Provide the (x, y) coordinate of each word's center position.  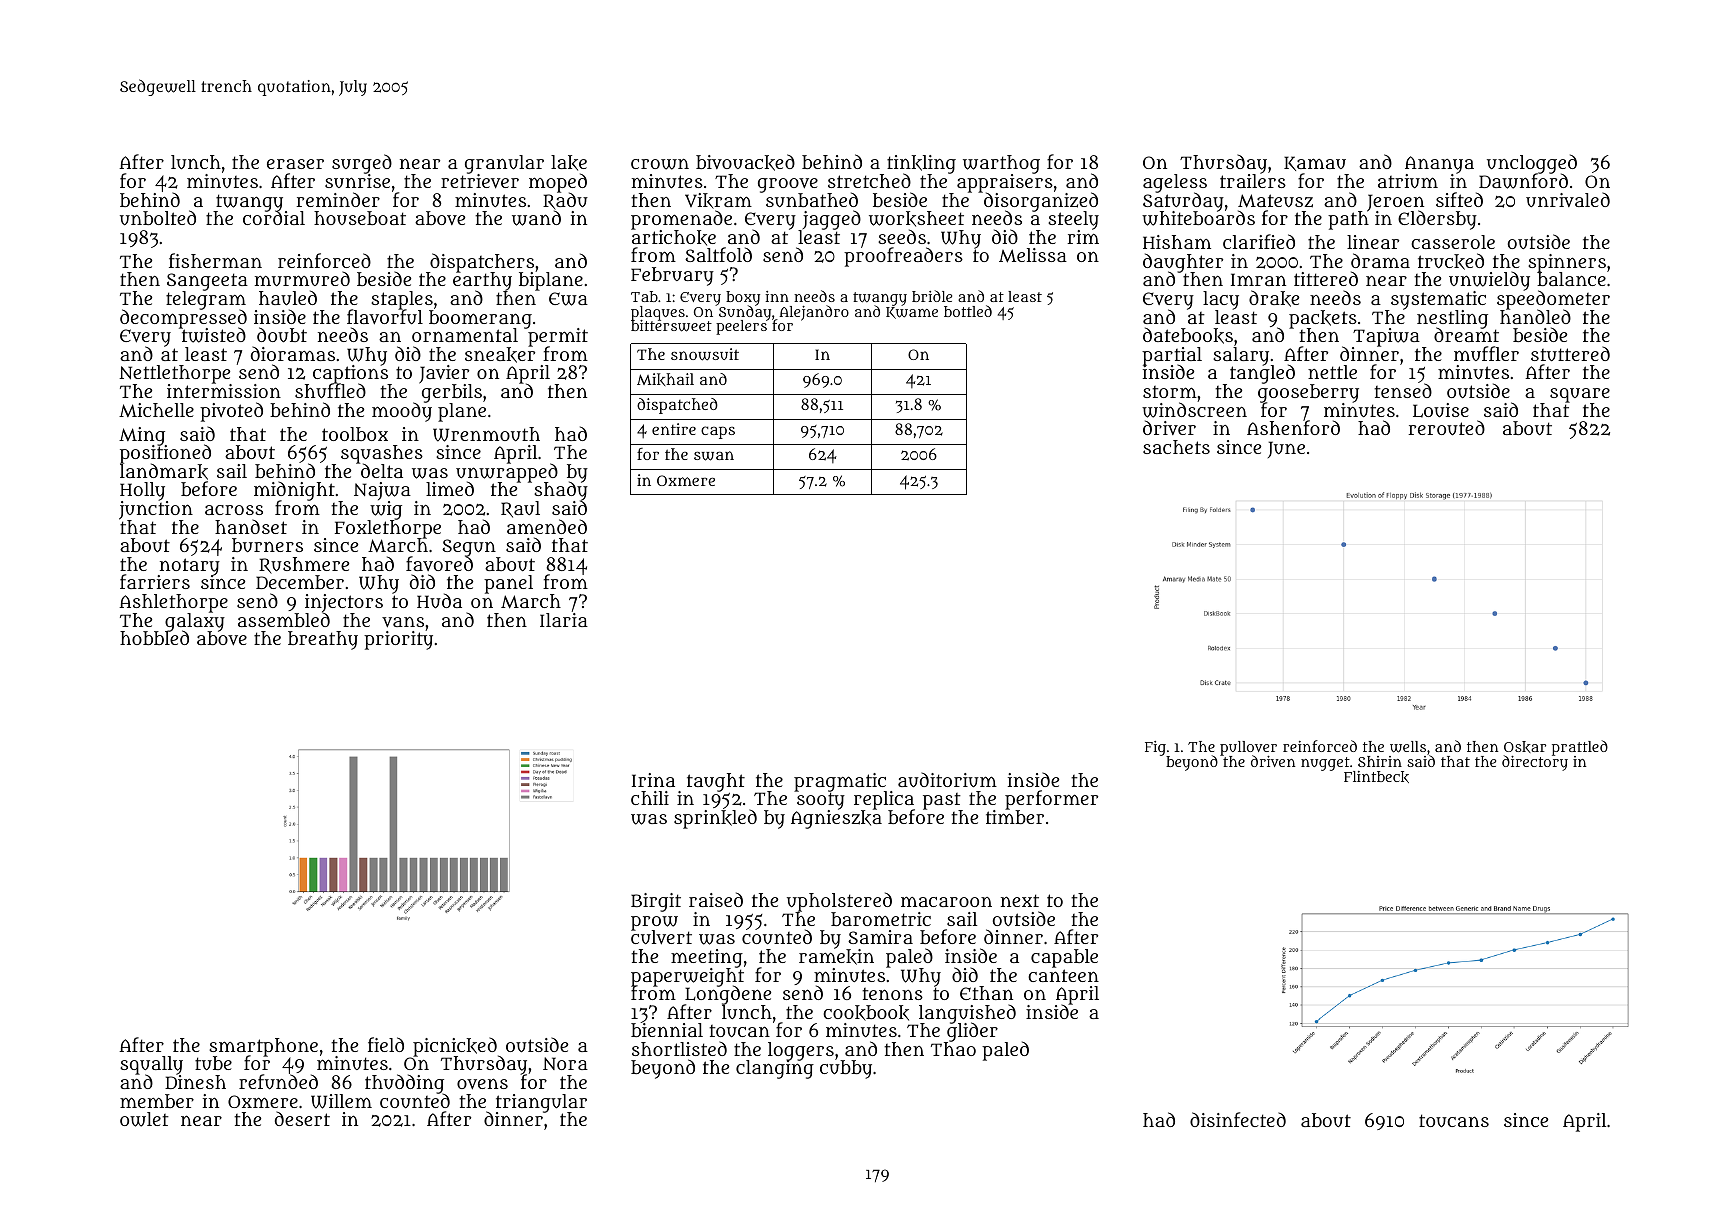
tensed (1403, 391)
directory (1535, 763)
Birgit (656, 902)
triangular (541, 1103)
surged (362, 164)
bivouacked (745, 162)
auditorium (947, 780)
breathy (323, 640)
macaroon (946, 901)
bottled (968, 311)
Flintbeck (1376, 777)
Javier (444, 374)
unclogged (1532, 164)
